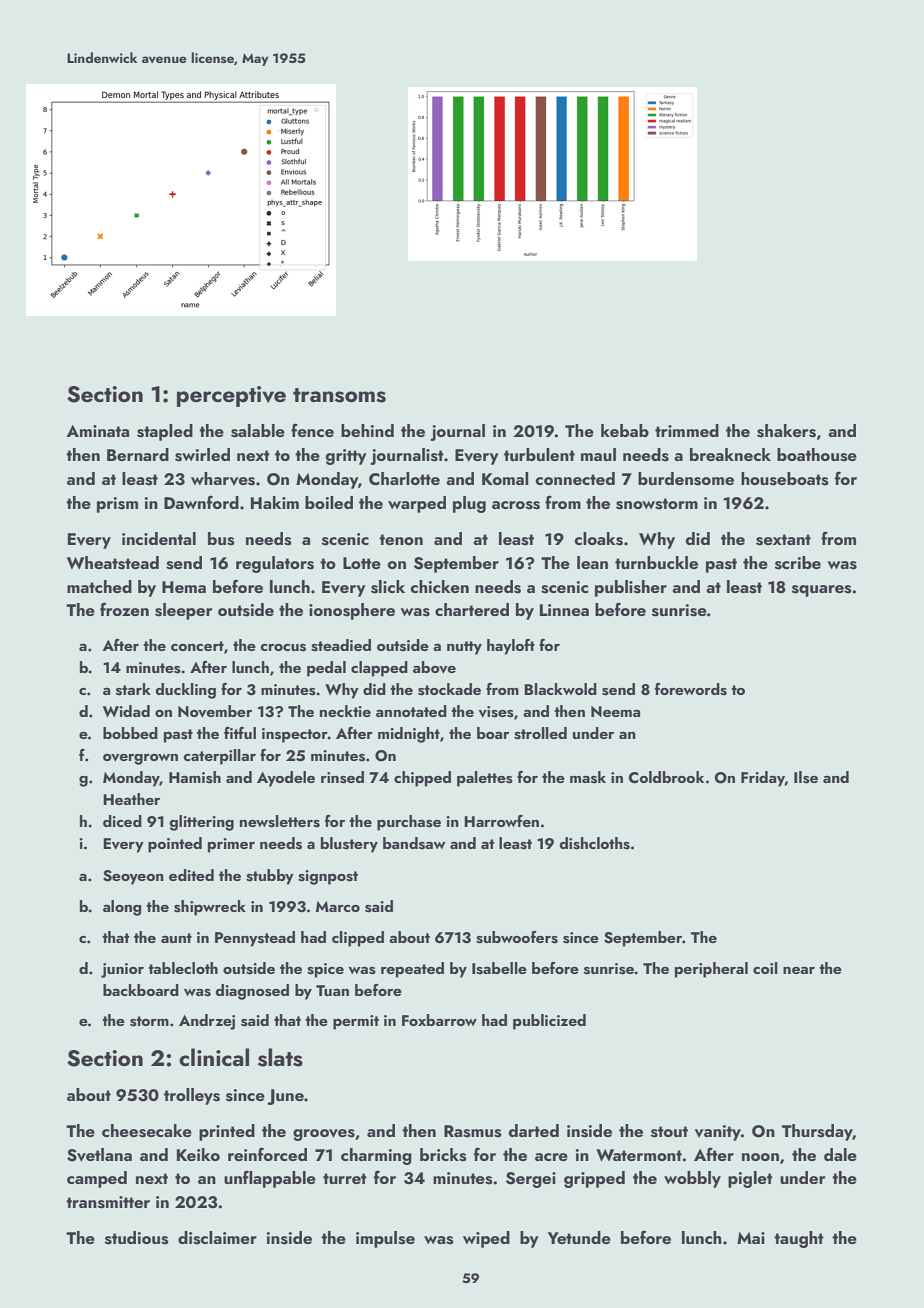 The width and height of the screenshot is (924, 1308). What do you see at coordinates (440, 586) in the screenshot?
I see `chicken` at bounding box center [440, 586].
